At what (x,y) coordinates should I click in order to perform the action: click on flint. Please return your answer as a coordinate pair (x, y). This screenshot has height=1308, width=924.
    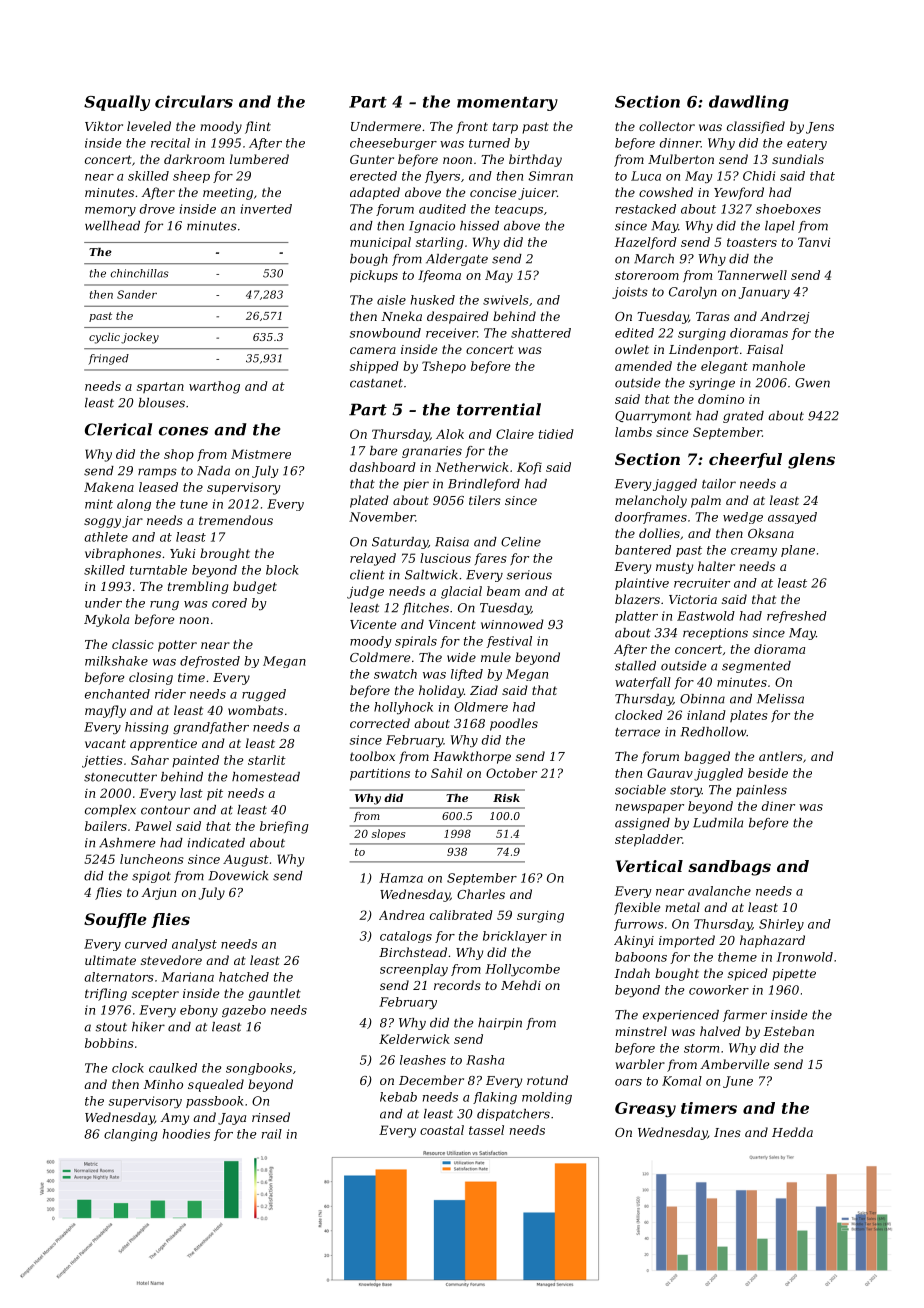
    Looking at the image, I should click on (258, 127).
